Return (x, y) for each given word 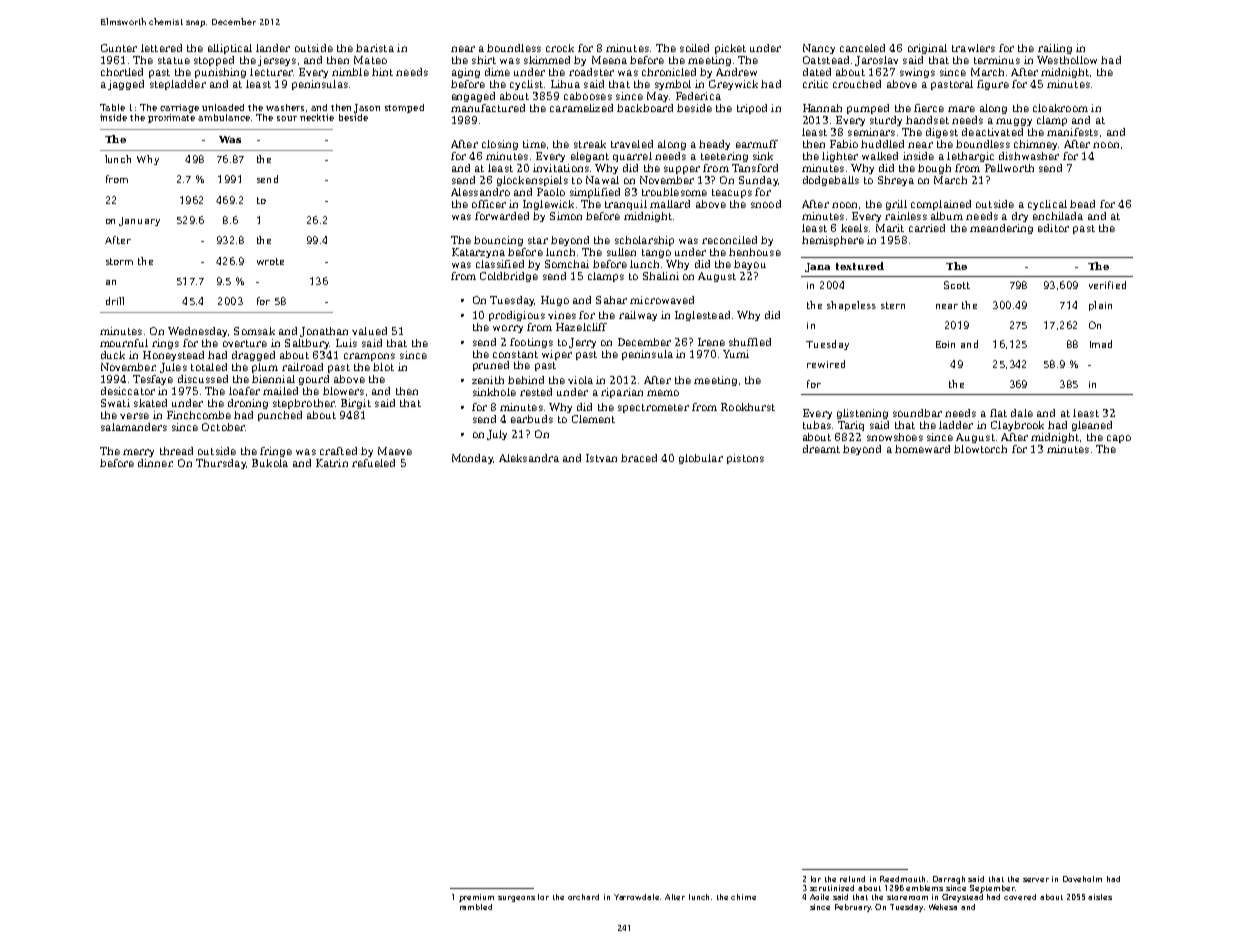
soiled (694, 48)
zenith (488, 380)
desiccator (128, 391)
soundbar (917, 413)
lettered (161, 48)
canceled (862, 48)
